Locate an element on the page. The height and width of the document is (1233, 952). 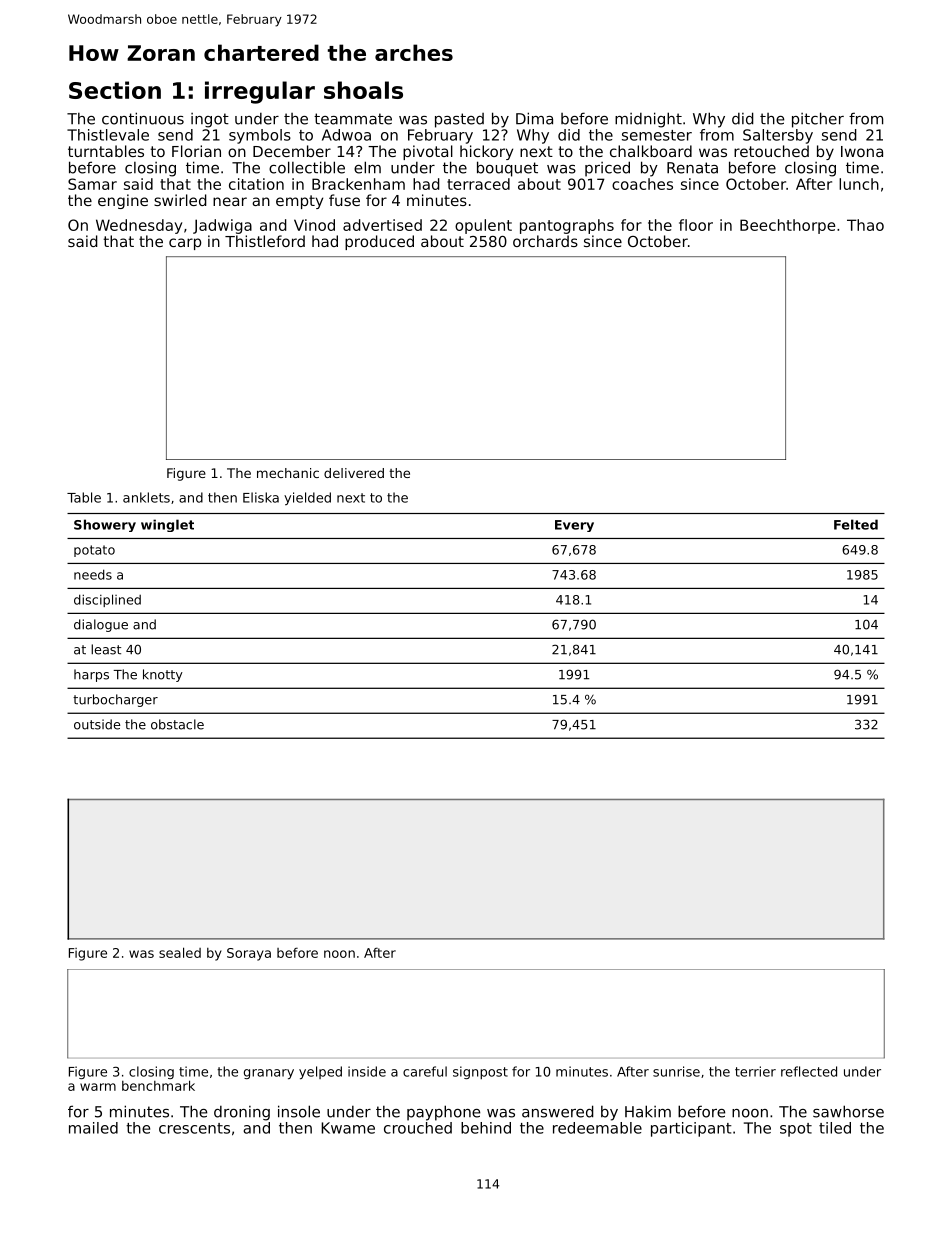
delivered is located at coordinates (354, 473).
